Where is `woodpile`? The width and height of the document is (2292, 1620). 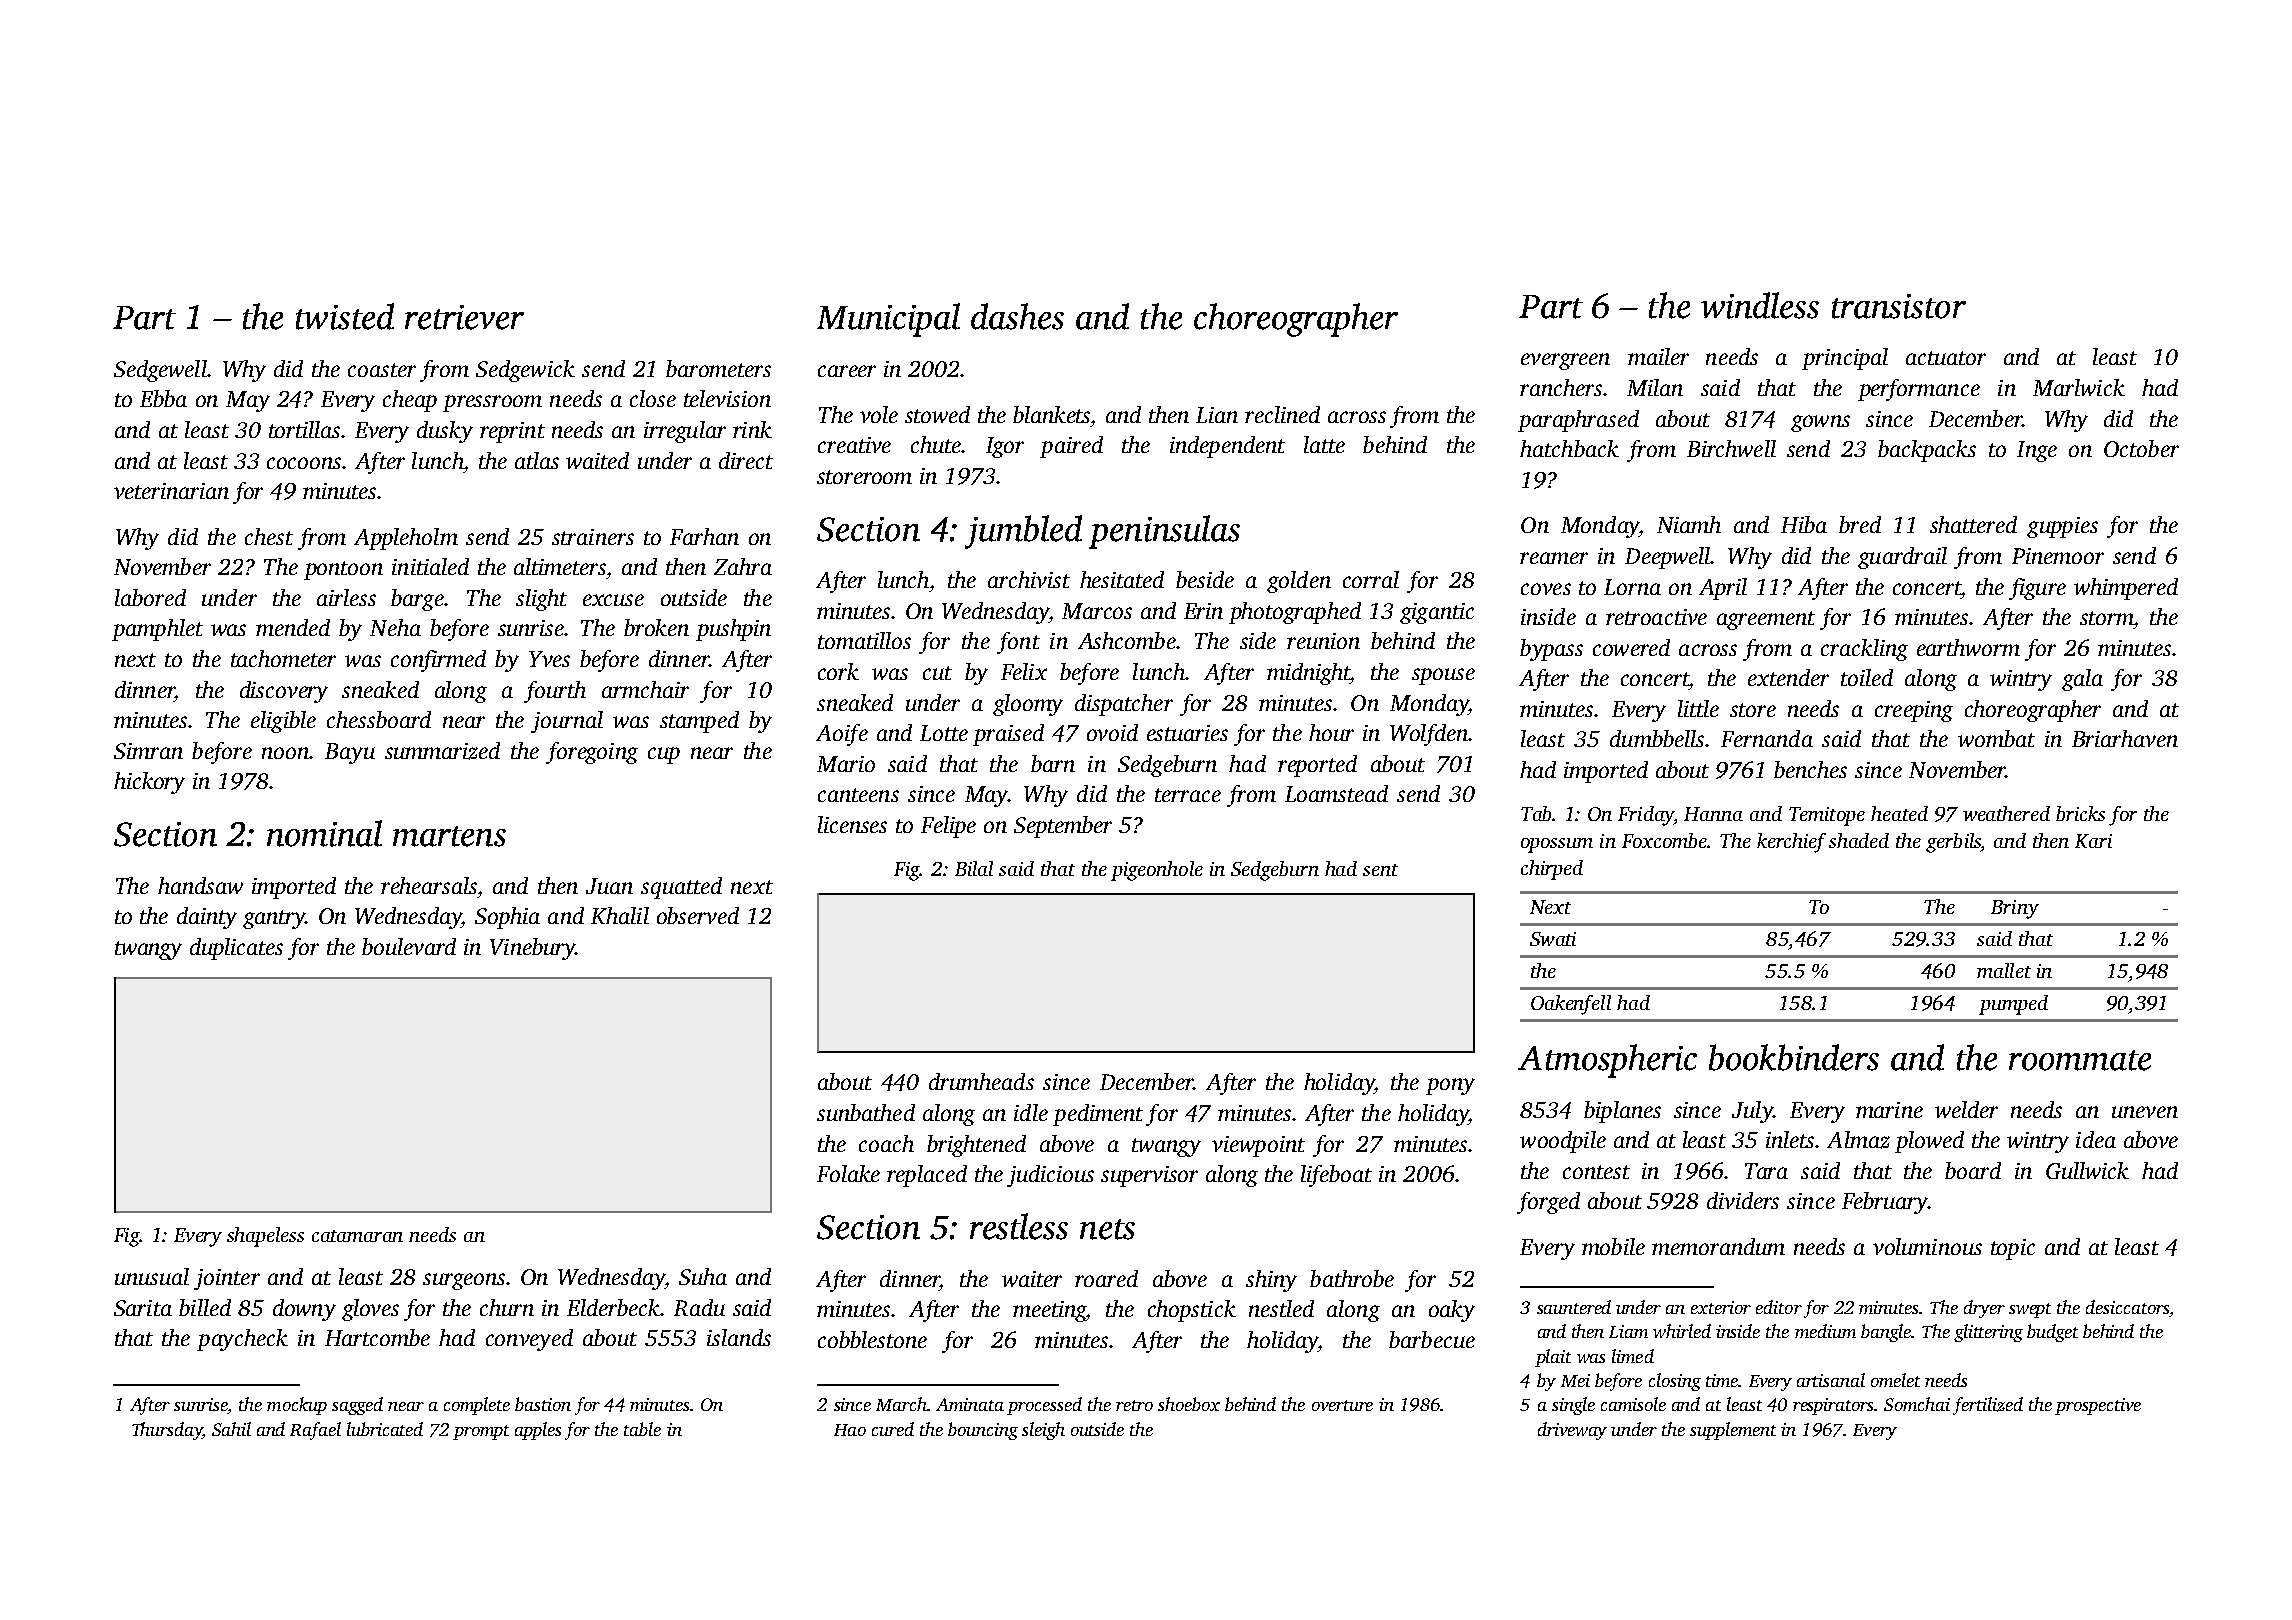 woodpile is located at coordinates (1563, 1142).
